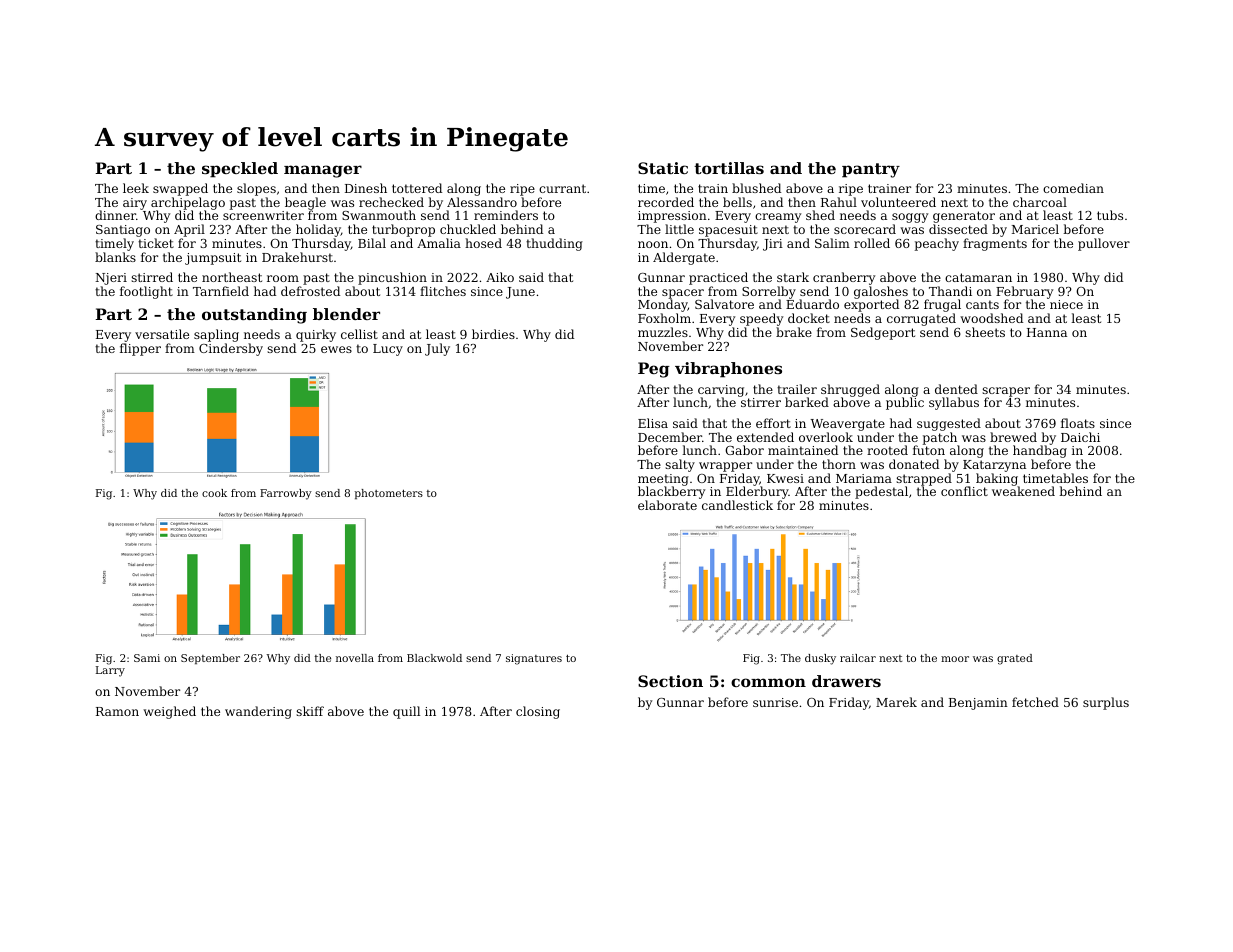 This image has height=952, width=1233. I want to click on noon, so click(653, 244).
